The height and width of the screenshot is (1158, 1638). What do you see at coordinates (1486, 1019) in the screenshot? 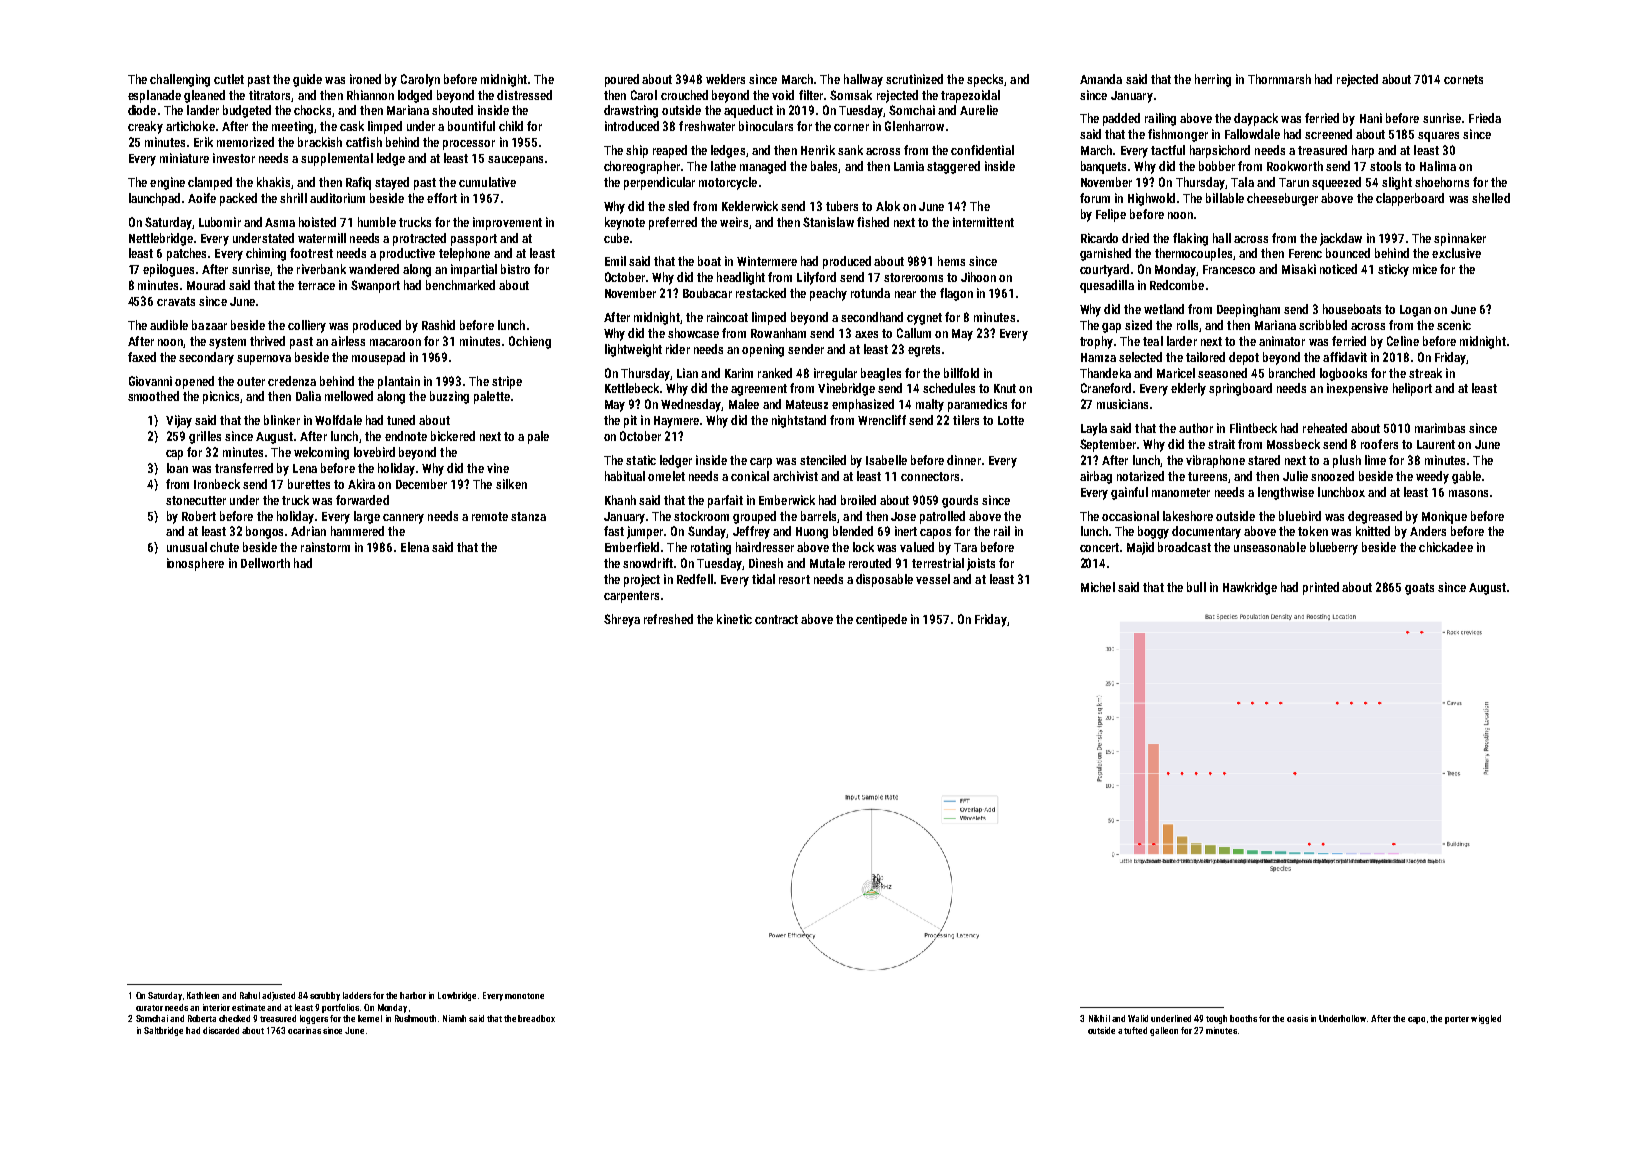
I see `wiggled` at bounding box center [1486, 1019].
